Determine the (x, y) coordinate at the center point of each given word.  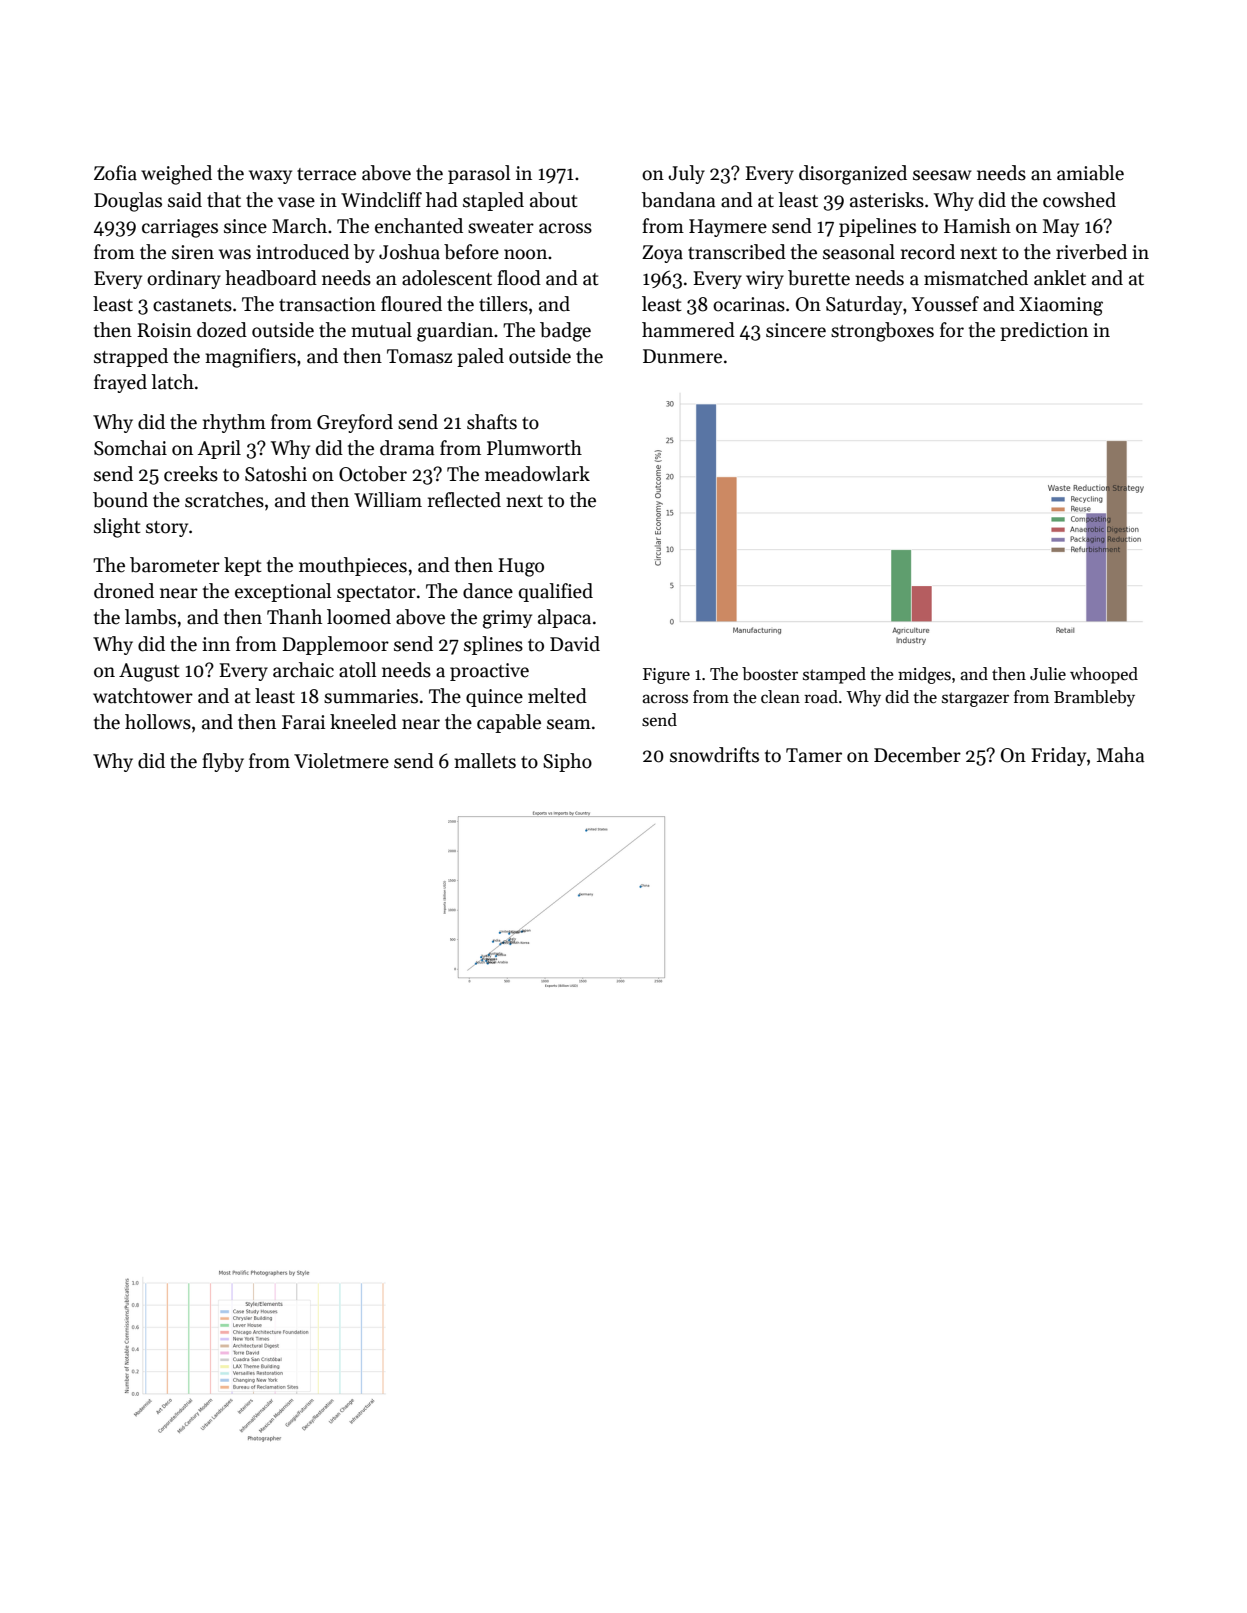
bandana (679, 200)
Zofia (115, 173)
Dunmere (682, 356)
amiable (1090, 173)
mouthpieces (353, 566)
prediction (1044, 331)
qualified (556, 592)
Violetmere (341, 761)
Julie (1048, 674)
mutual (381, 330)
